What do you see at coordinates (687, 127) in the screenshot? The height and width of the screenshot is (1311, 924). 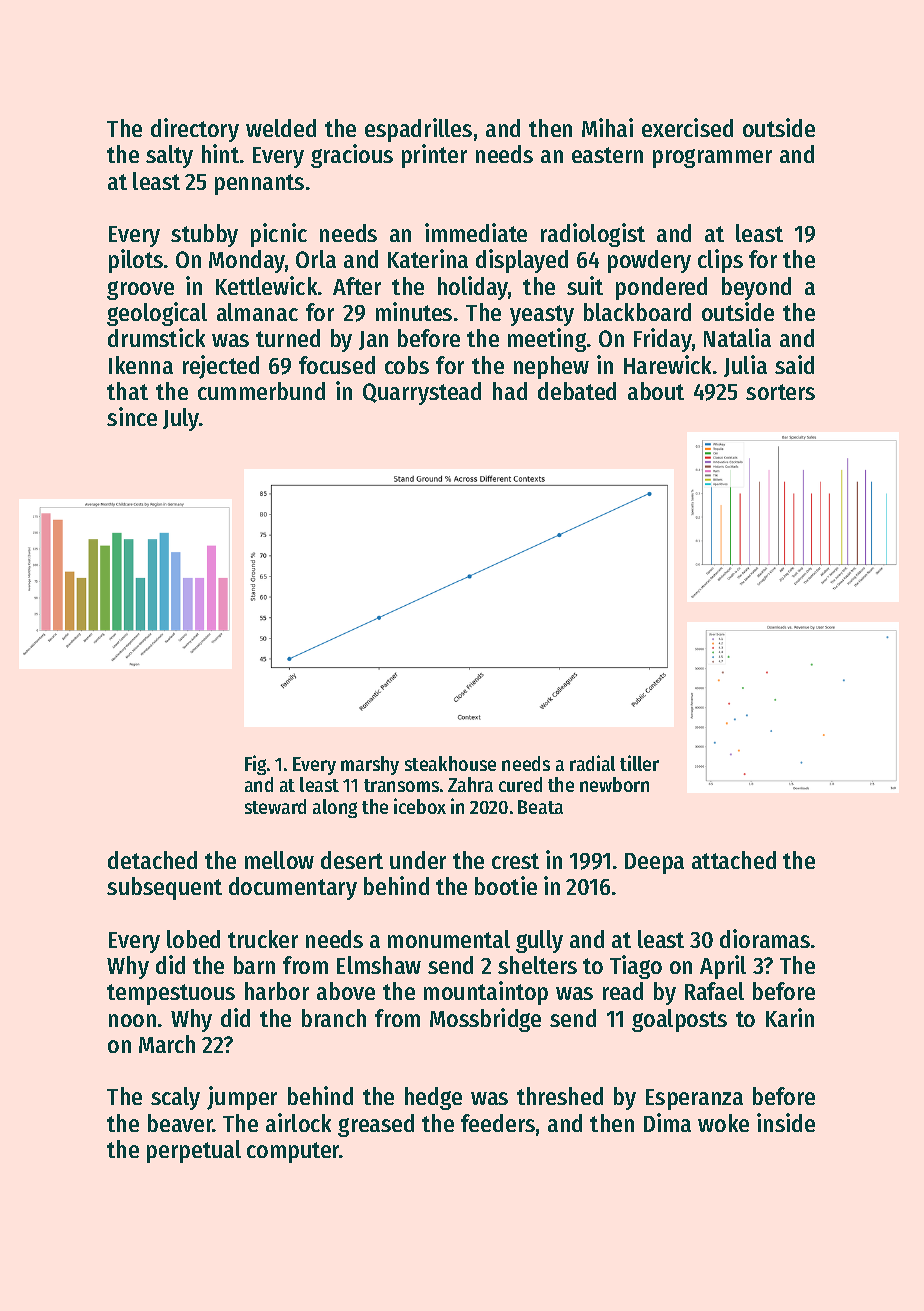 I see `exercised` at bounding box center [687, 127].
